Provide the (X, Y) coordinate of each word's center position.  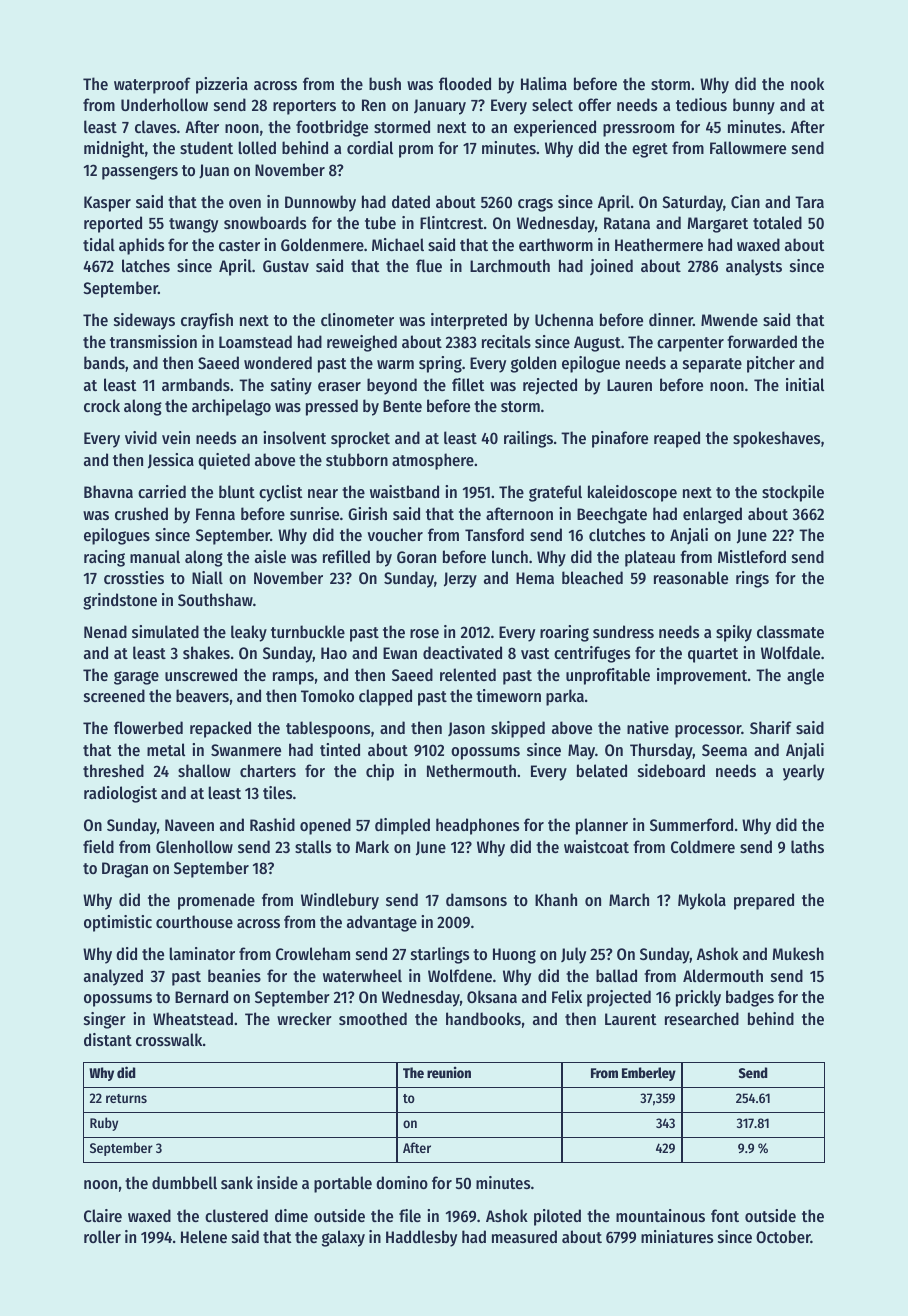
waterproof (152, 85)
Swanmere (246, 750)
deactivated (462, 652)
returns (126, 1098)
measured (524, 1236)
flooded (465, 83)
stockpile (793, 493)
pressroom (638, 130)
